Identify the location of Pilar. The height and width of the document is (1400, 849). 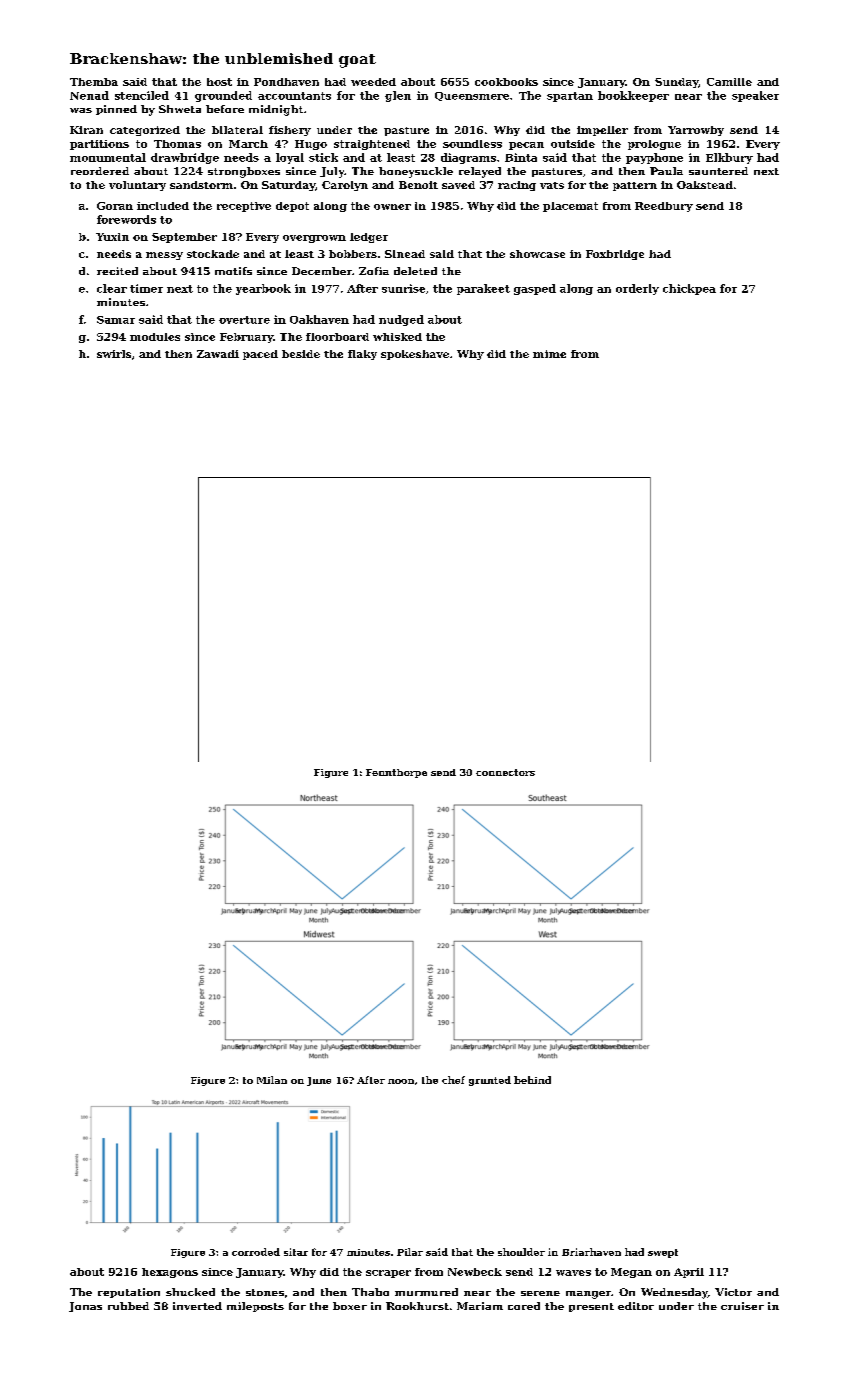
(410, 1252).
